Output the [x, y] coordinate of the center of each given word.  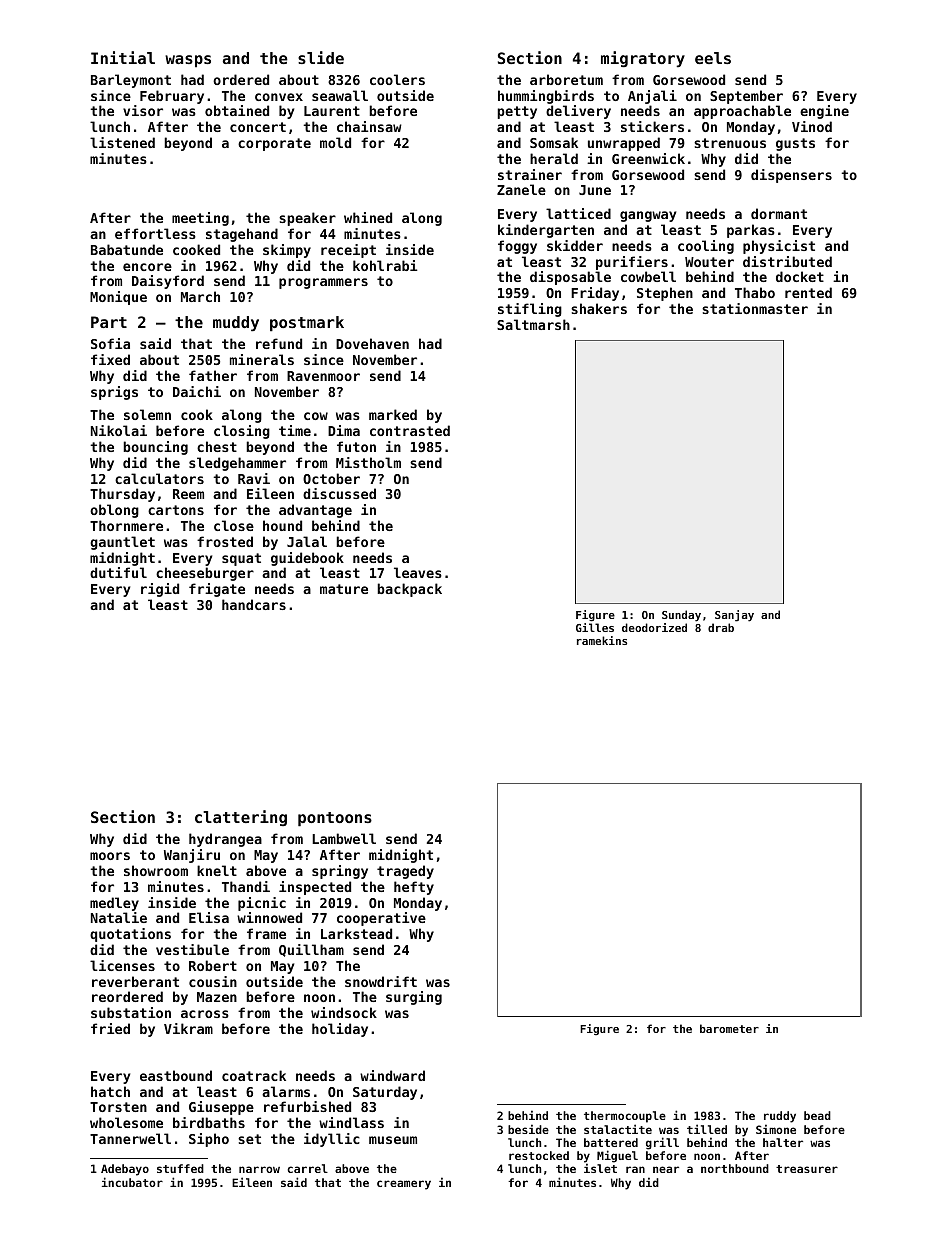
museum [393, 1140]
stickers [652, 126]
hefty [414, 888]
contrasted [410, 430]
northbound [735, 1168]
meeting [200, 219]
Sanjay [734, 616]
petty [517, 112]
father [213, 375]
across [205, 1014]
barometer [729, 1028]
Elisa [209, 917]
